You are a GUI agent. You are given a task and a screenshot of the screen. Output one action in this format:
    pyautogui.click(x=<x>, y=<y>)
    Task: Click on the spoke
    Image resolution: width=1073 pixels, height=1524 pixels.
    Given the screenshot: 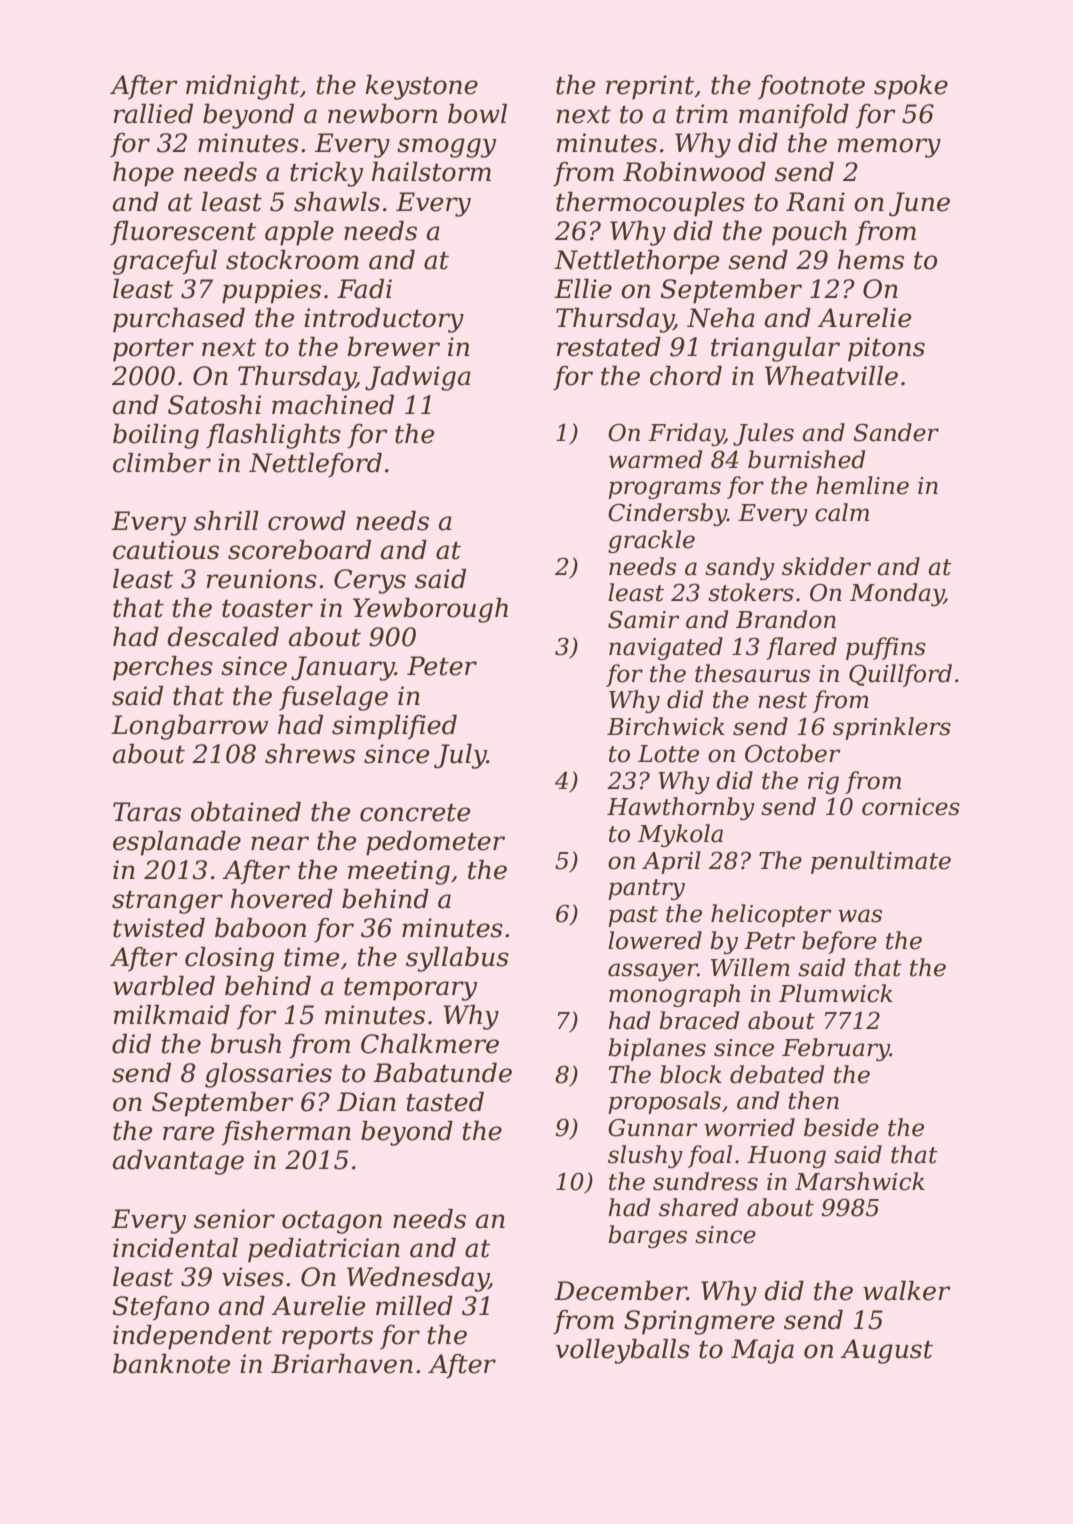 What is the action you would take?
    pyautogui.click(x=911, y=87)
